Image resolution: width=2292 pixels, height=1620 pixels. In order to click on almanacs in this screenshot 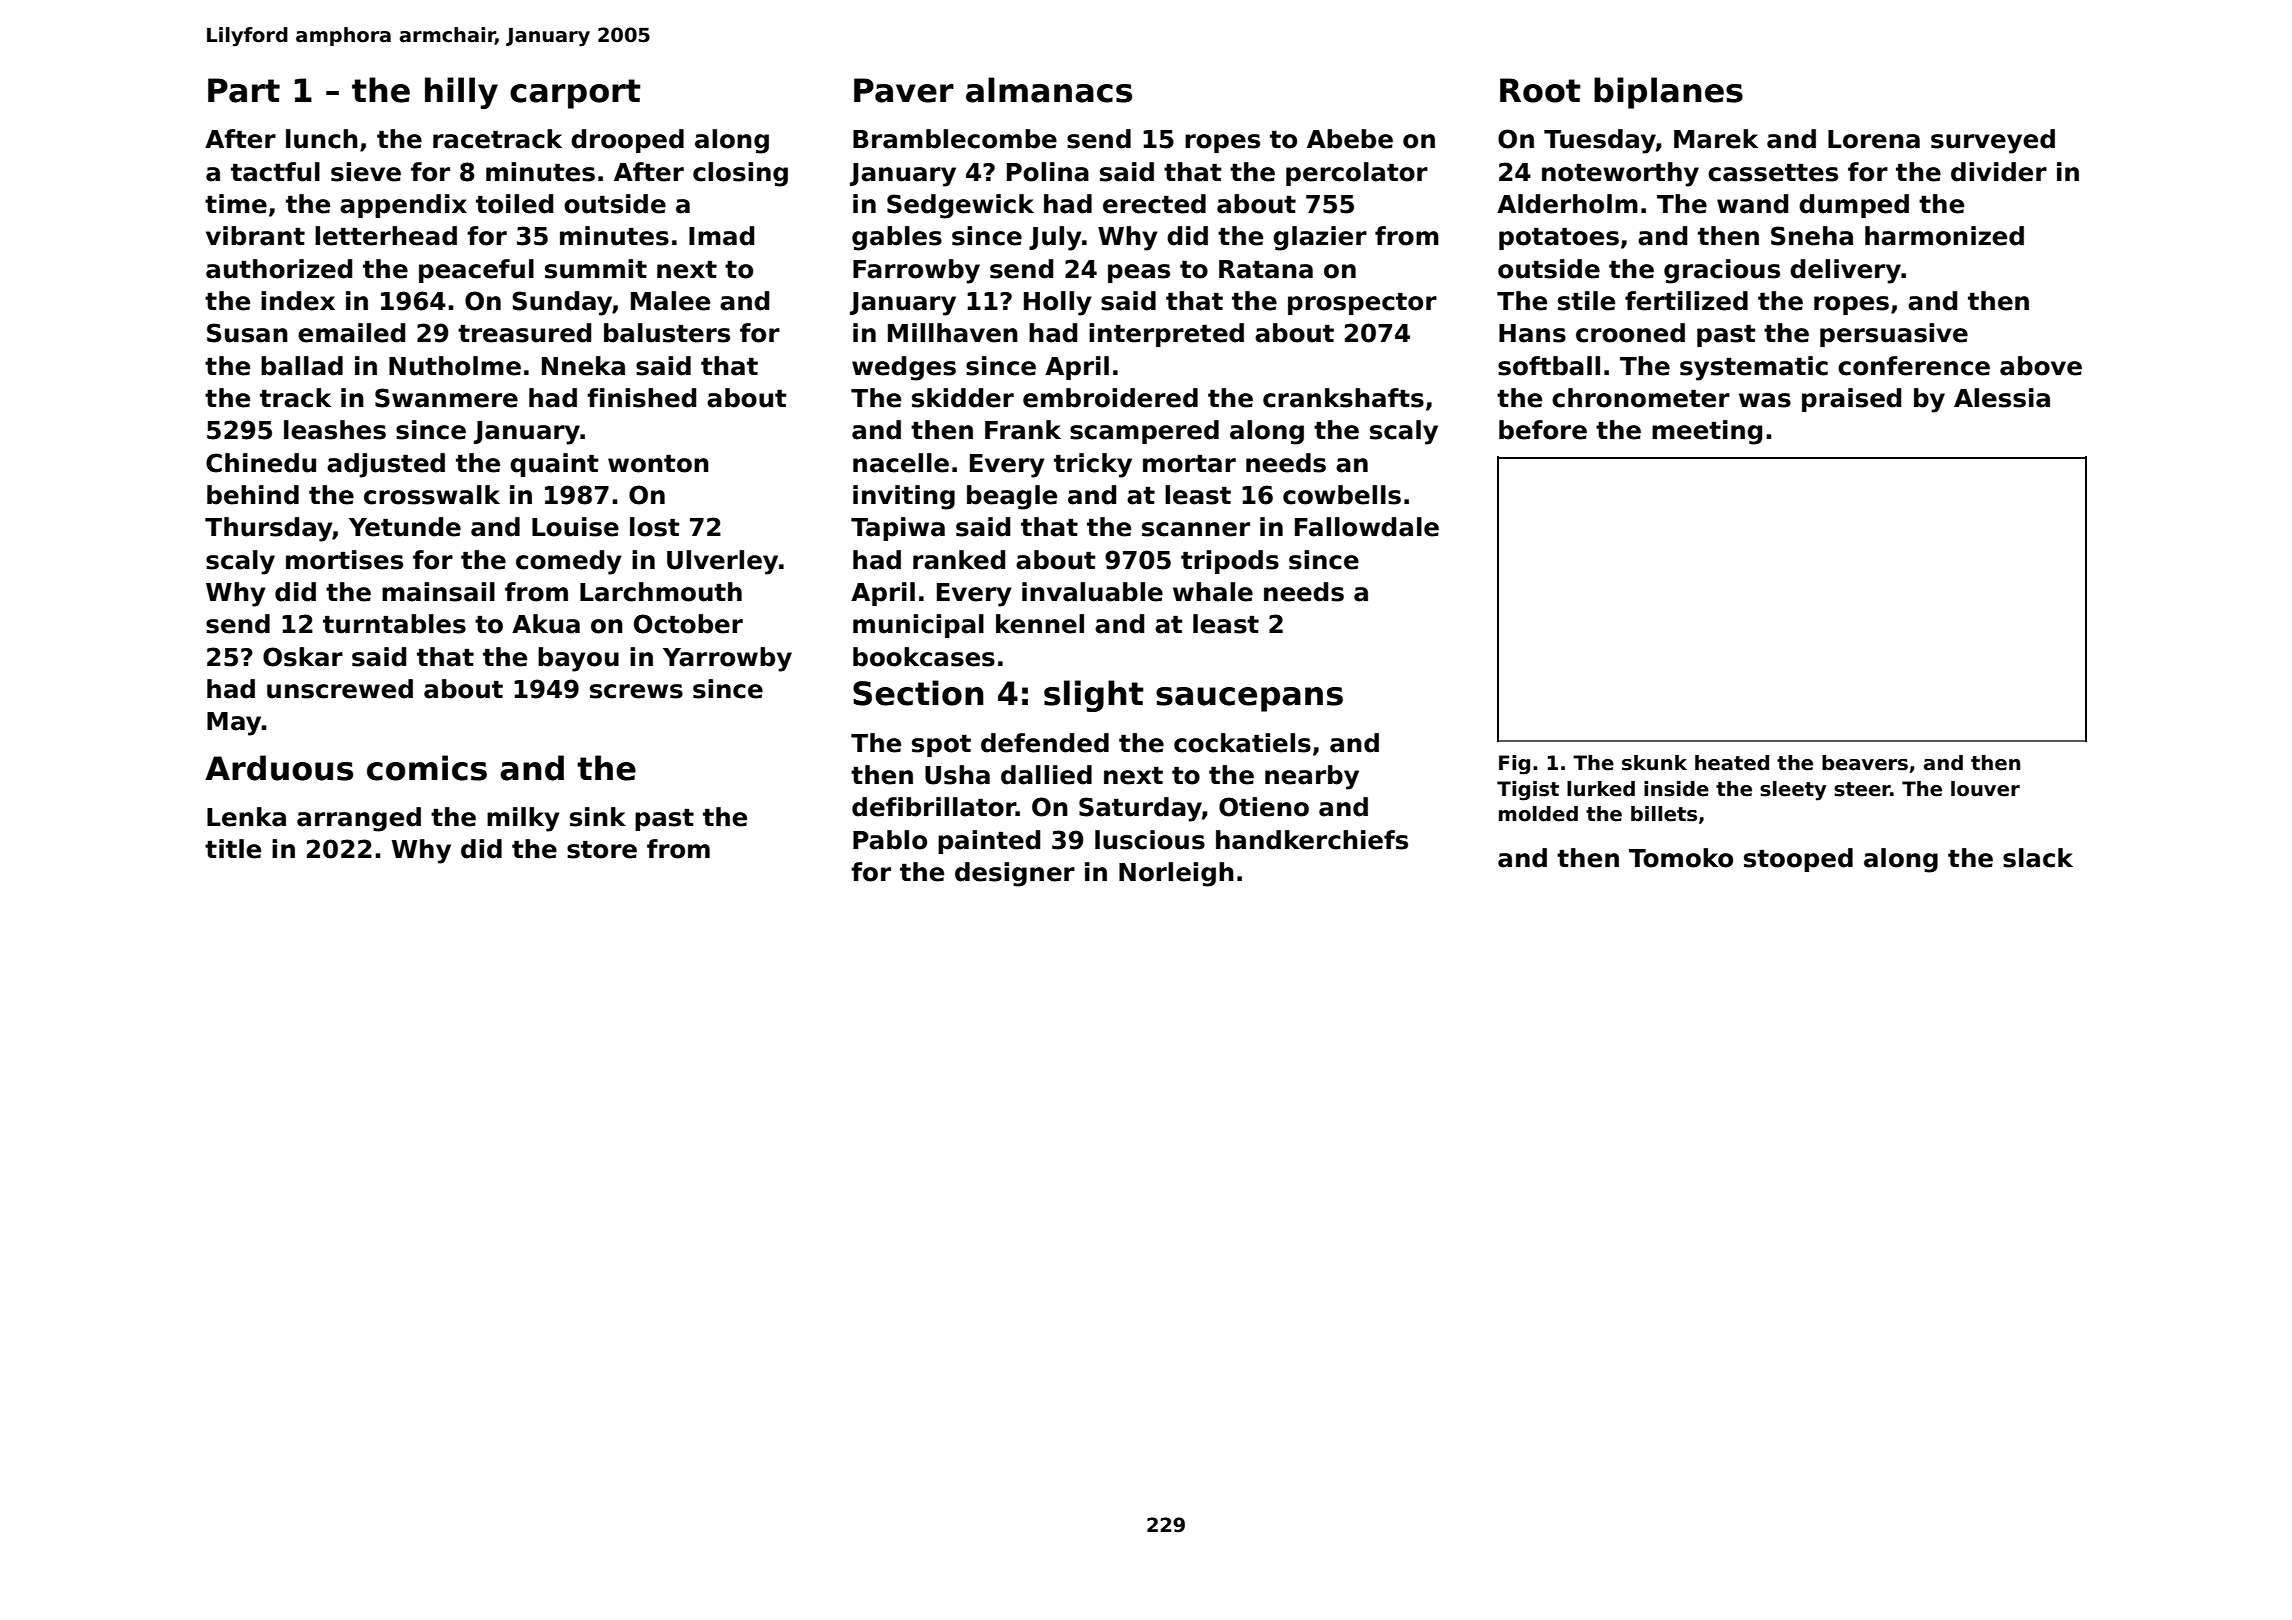, I will do `click(1049, 90)`.
